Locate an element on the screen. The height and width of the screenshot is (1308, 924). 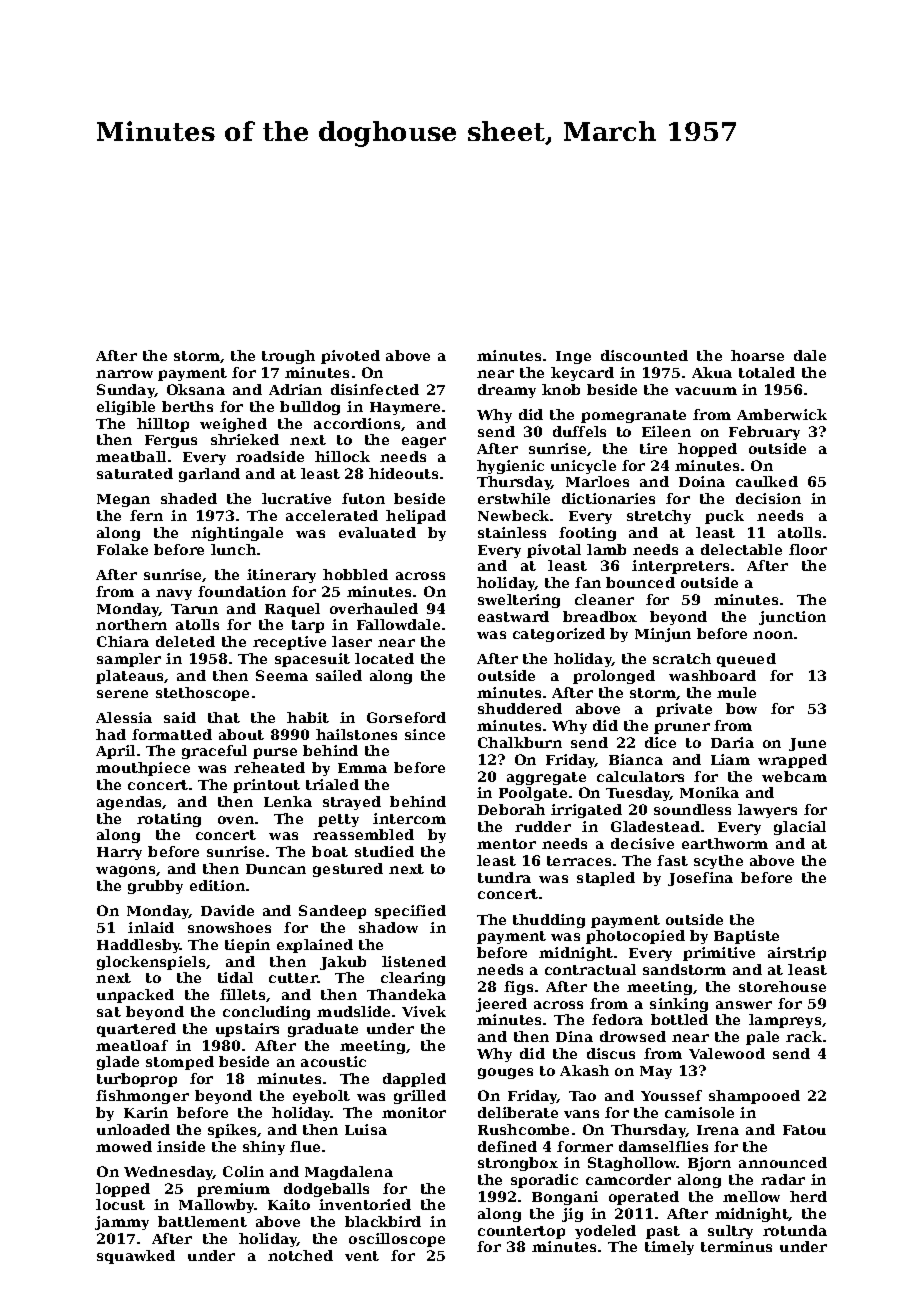
hillock is located at coordinates (342, 456).
